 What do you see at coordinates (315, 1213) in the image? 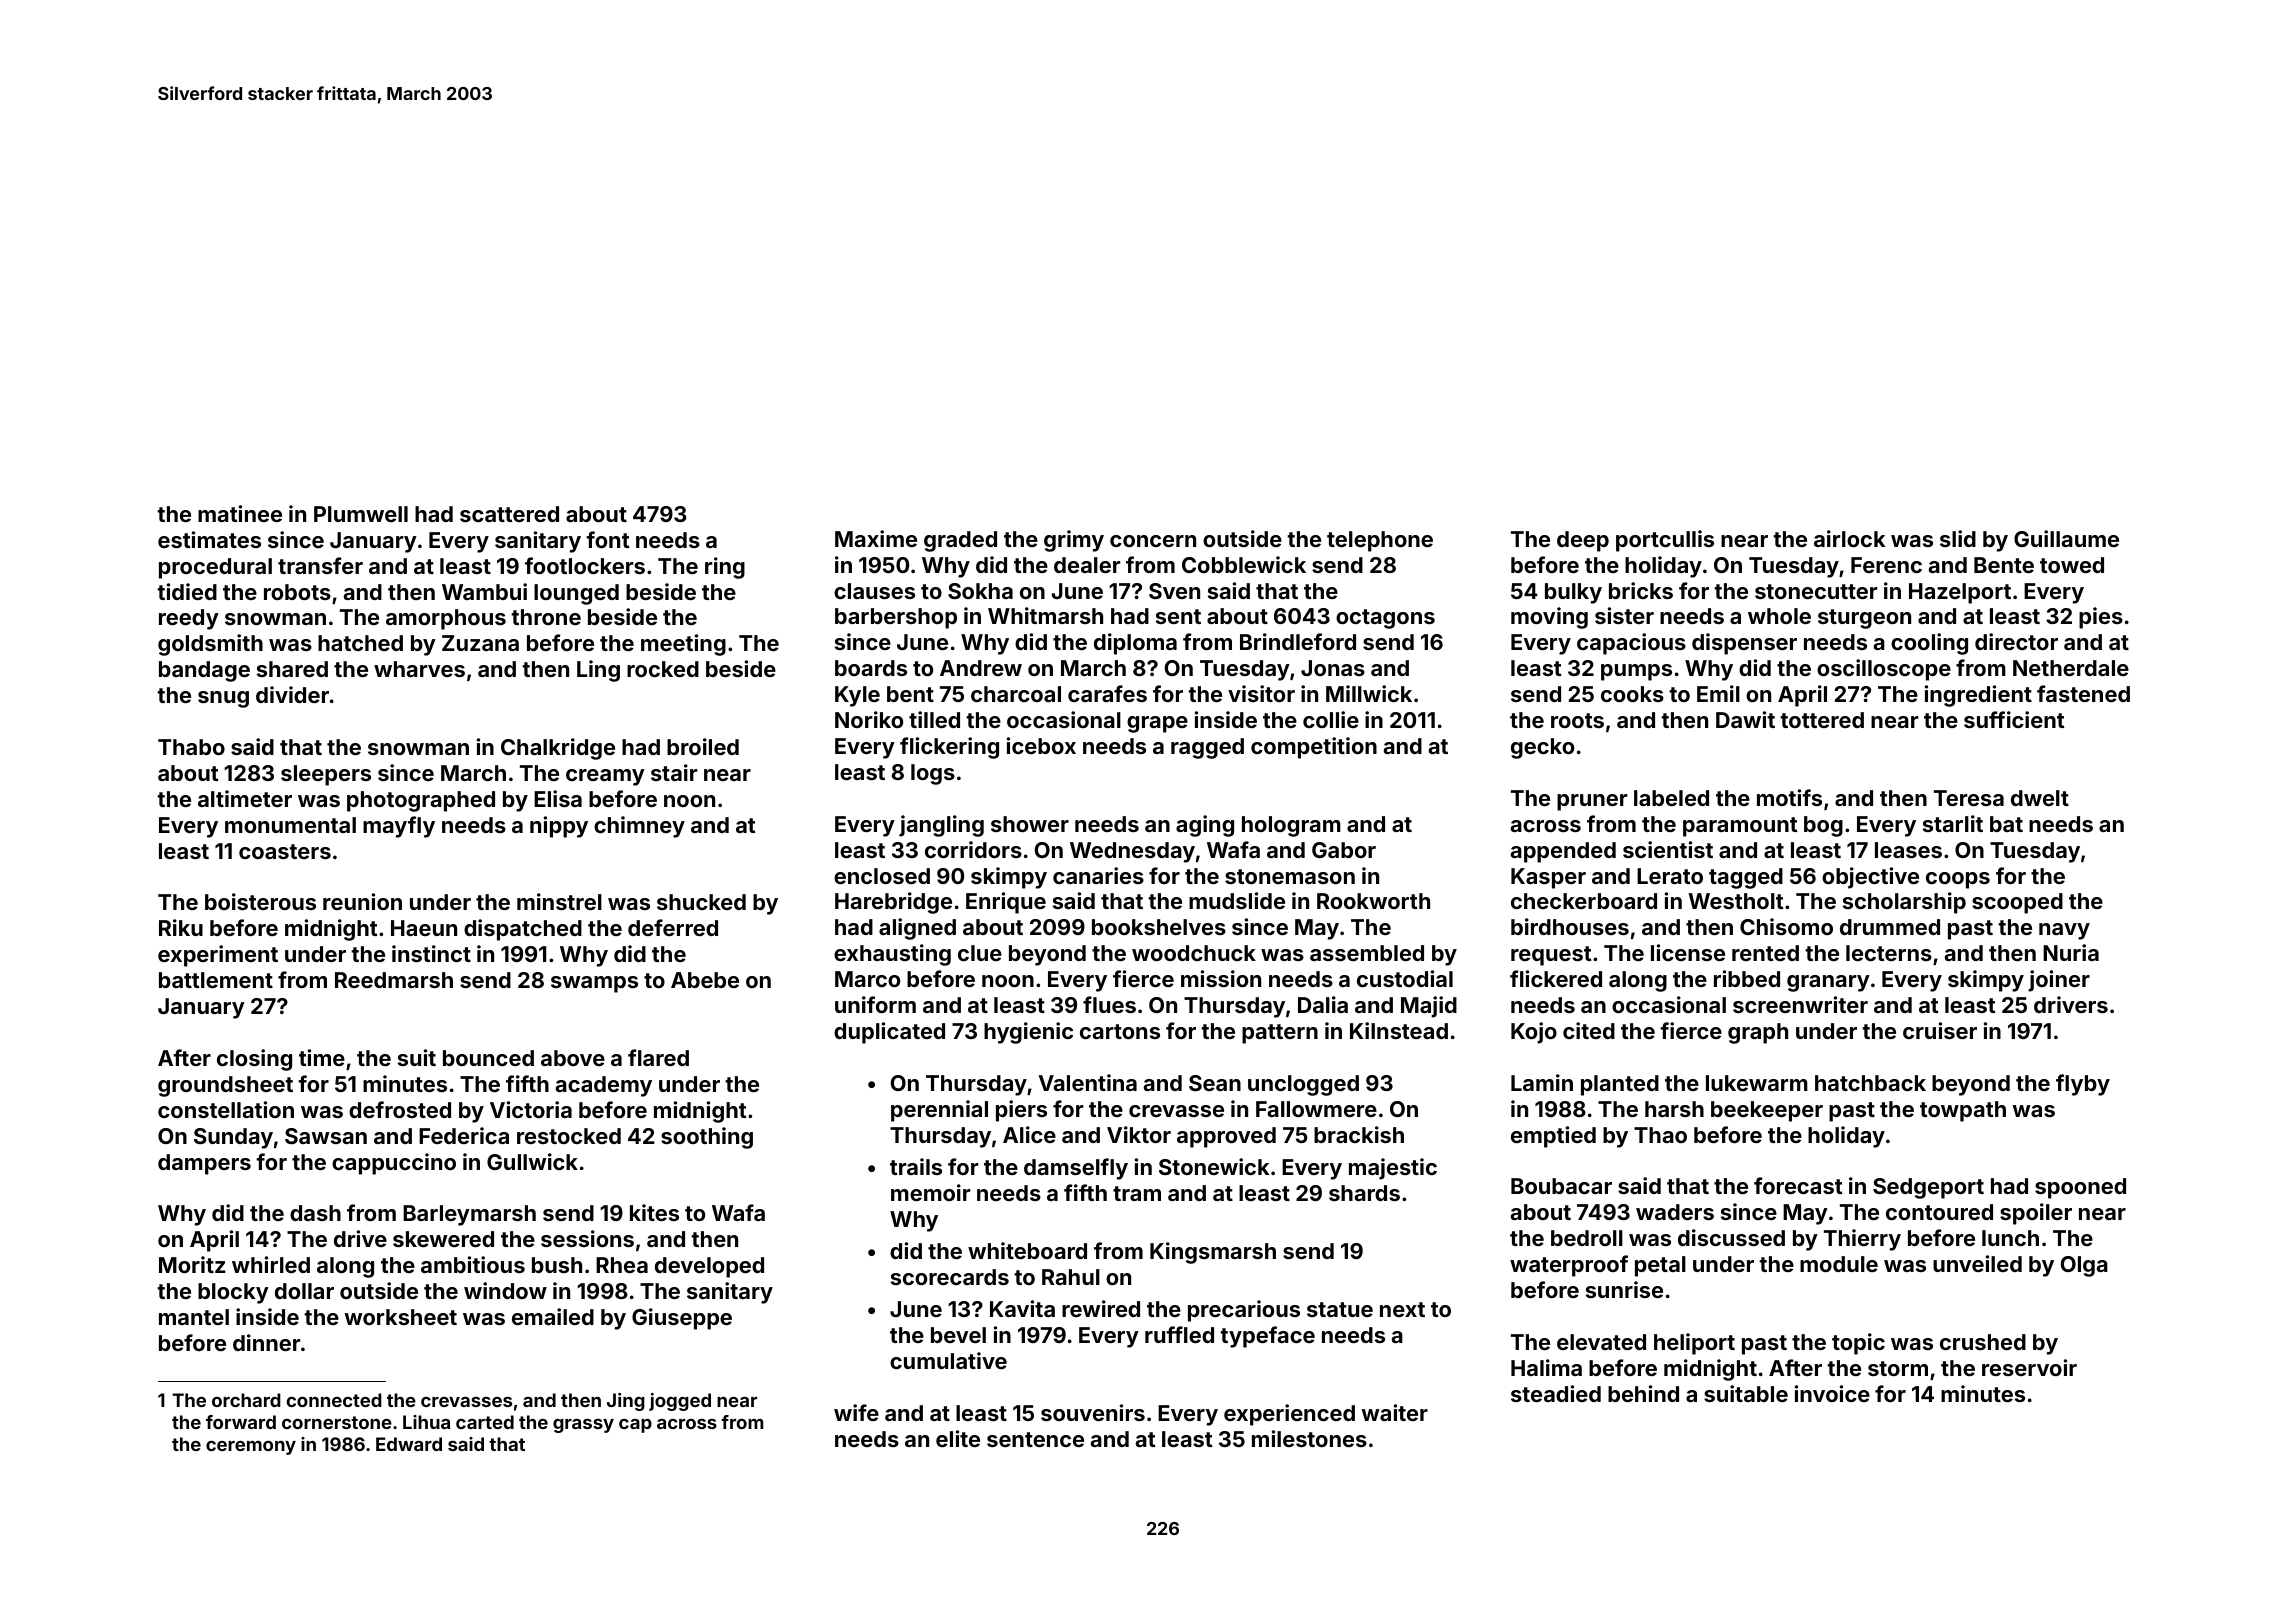
I see `dash` at bounding box center [315, 1213].
